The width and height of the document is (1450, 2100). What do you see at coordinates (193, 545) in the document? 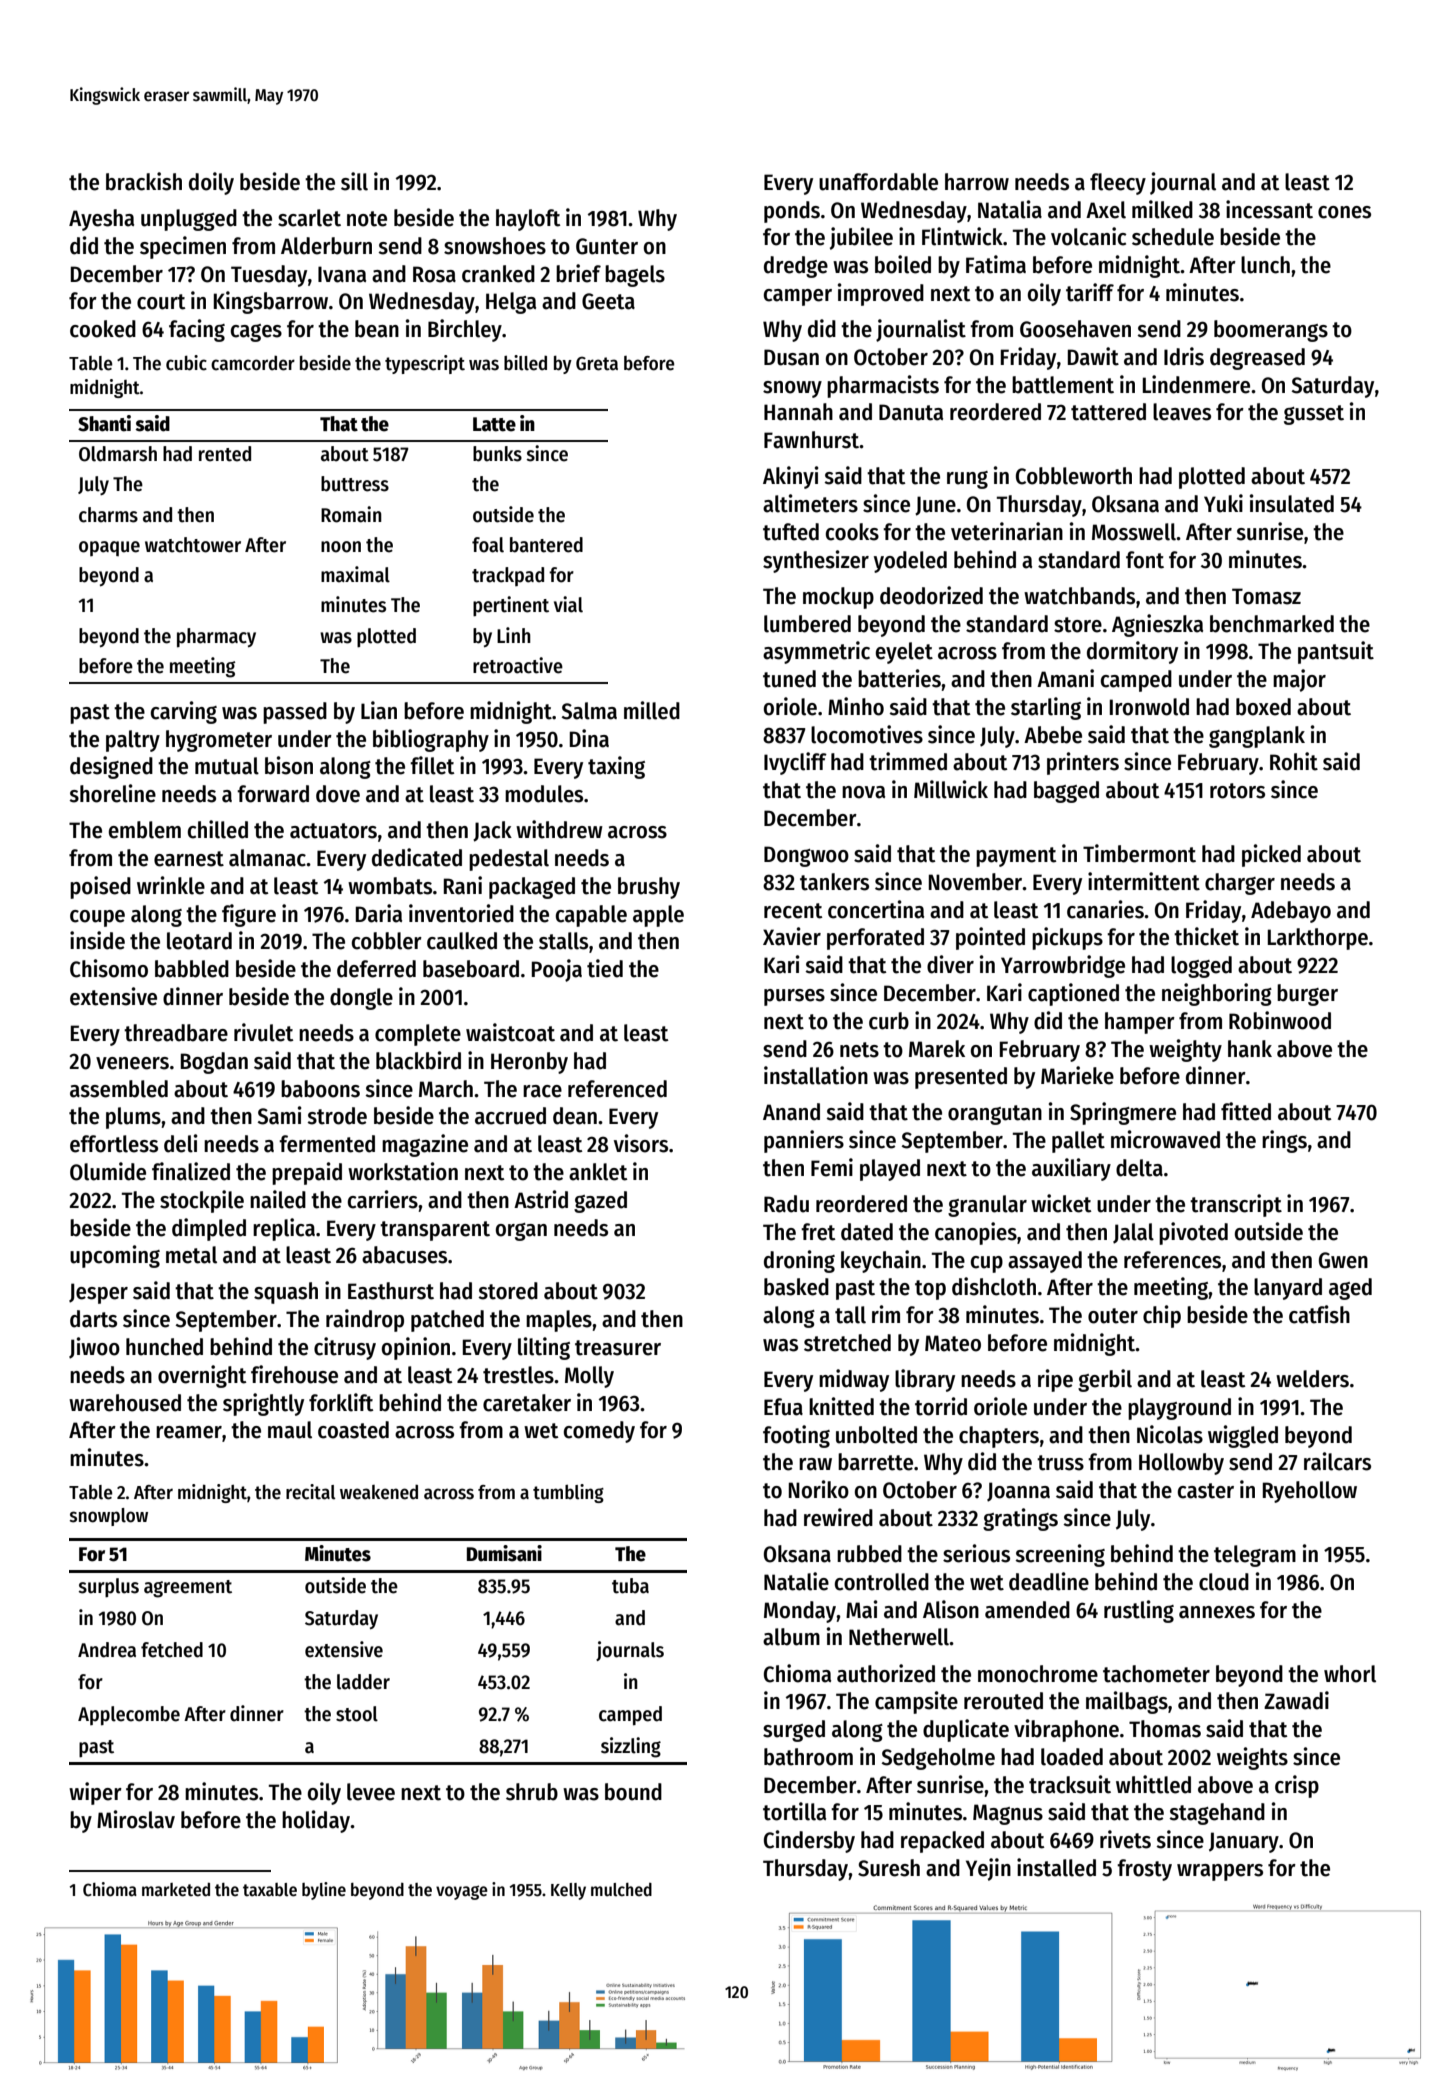
I see `watchtower` at bounding box center [193, 545].
